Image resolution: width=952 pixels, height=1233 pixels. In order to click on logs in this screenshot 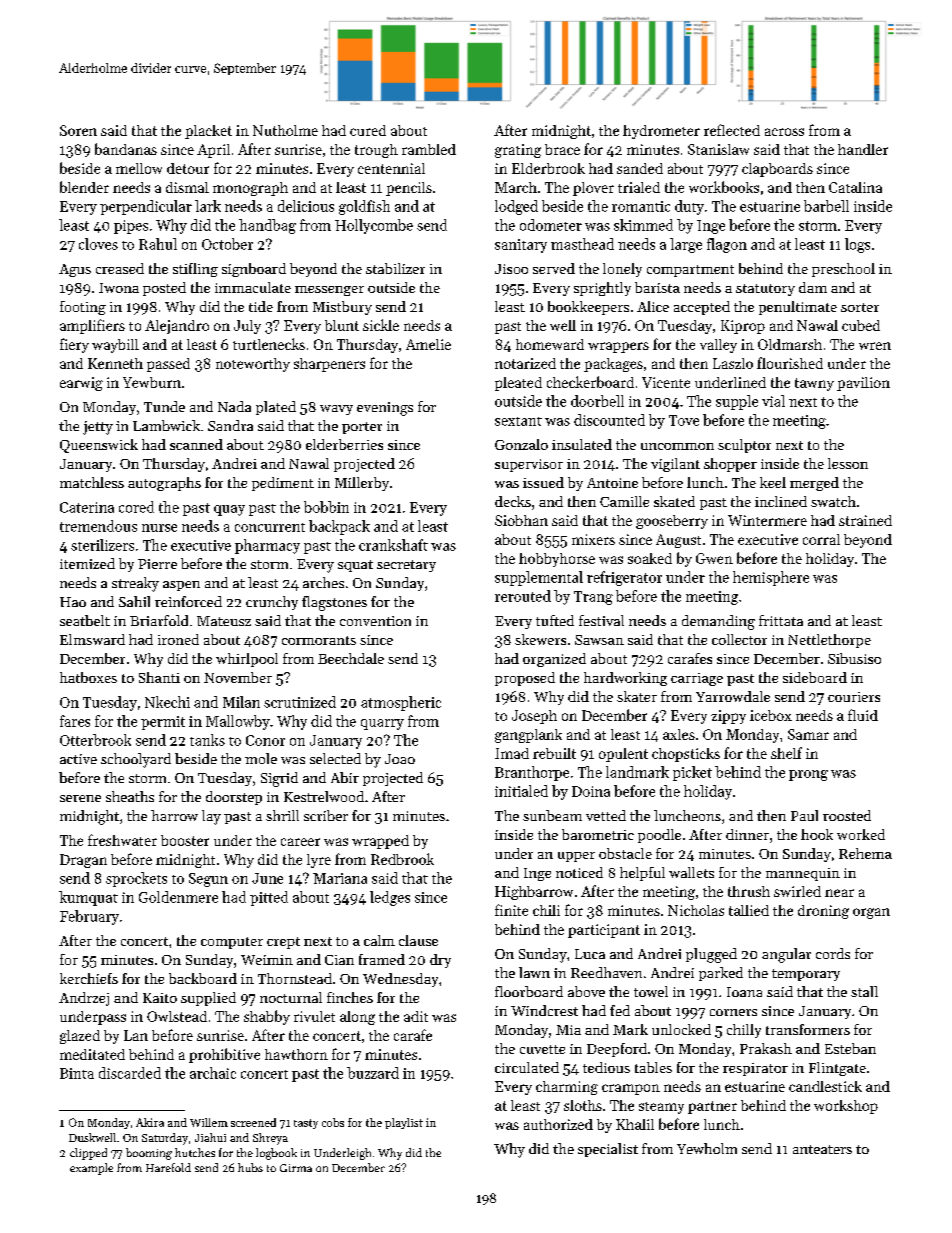, I will do `click(857, 245)`.
